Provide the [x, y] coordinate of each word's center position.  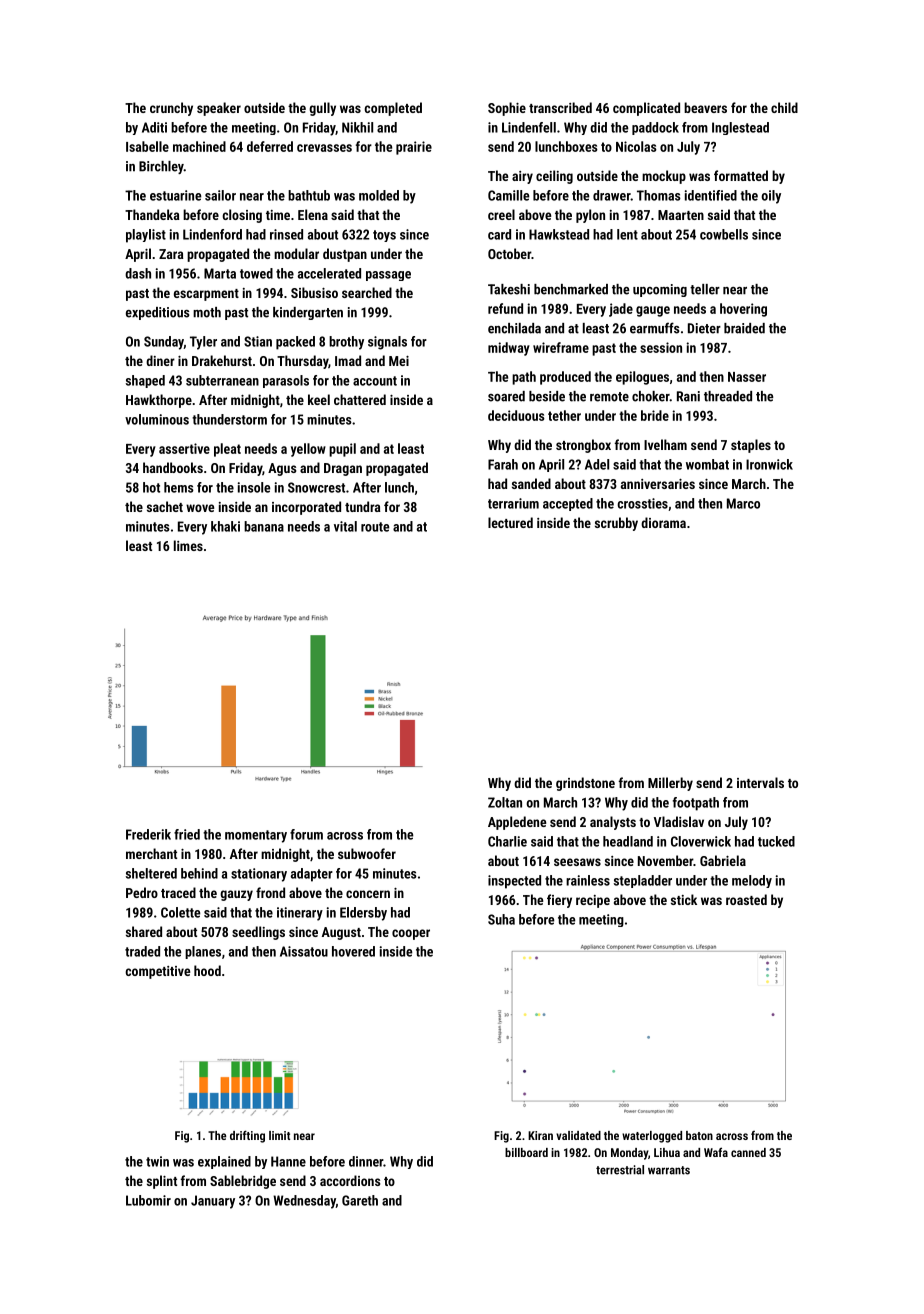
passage [388, 276]
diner [160, 360]
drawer [612, 195]
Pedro [142, 892]
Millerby [670, 784]
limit [279, 1135]
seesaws [577, 862]
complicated [646, 109]
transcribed [560, 107]
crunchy [171, 109]
